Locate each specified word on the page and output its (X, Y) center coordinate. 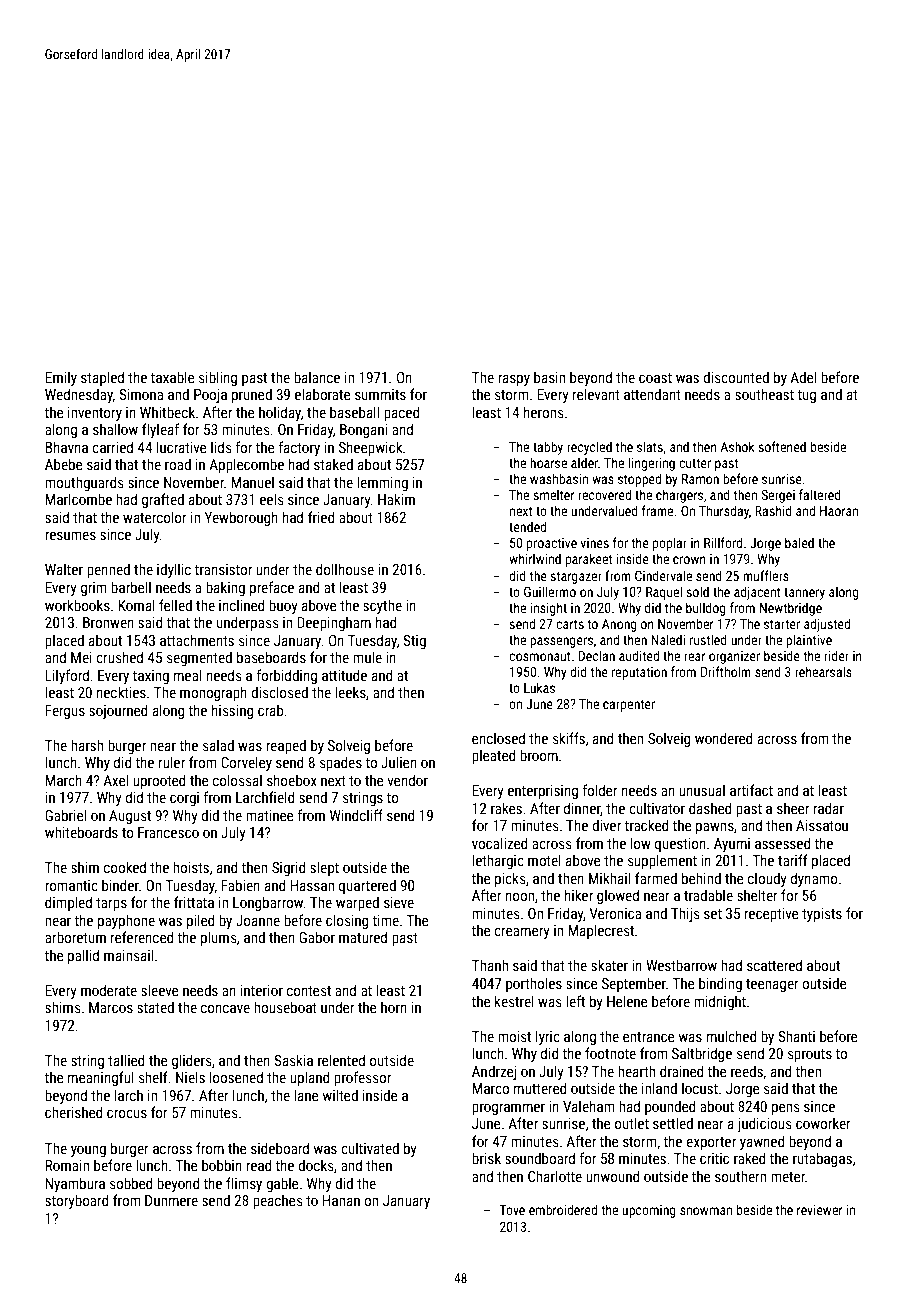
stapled (102, 378)
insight (548, 609)
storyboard (77, 1201)
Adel (803, 377)
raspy (514, 380)
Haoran (839, 511)
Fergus (65, 712)
